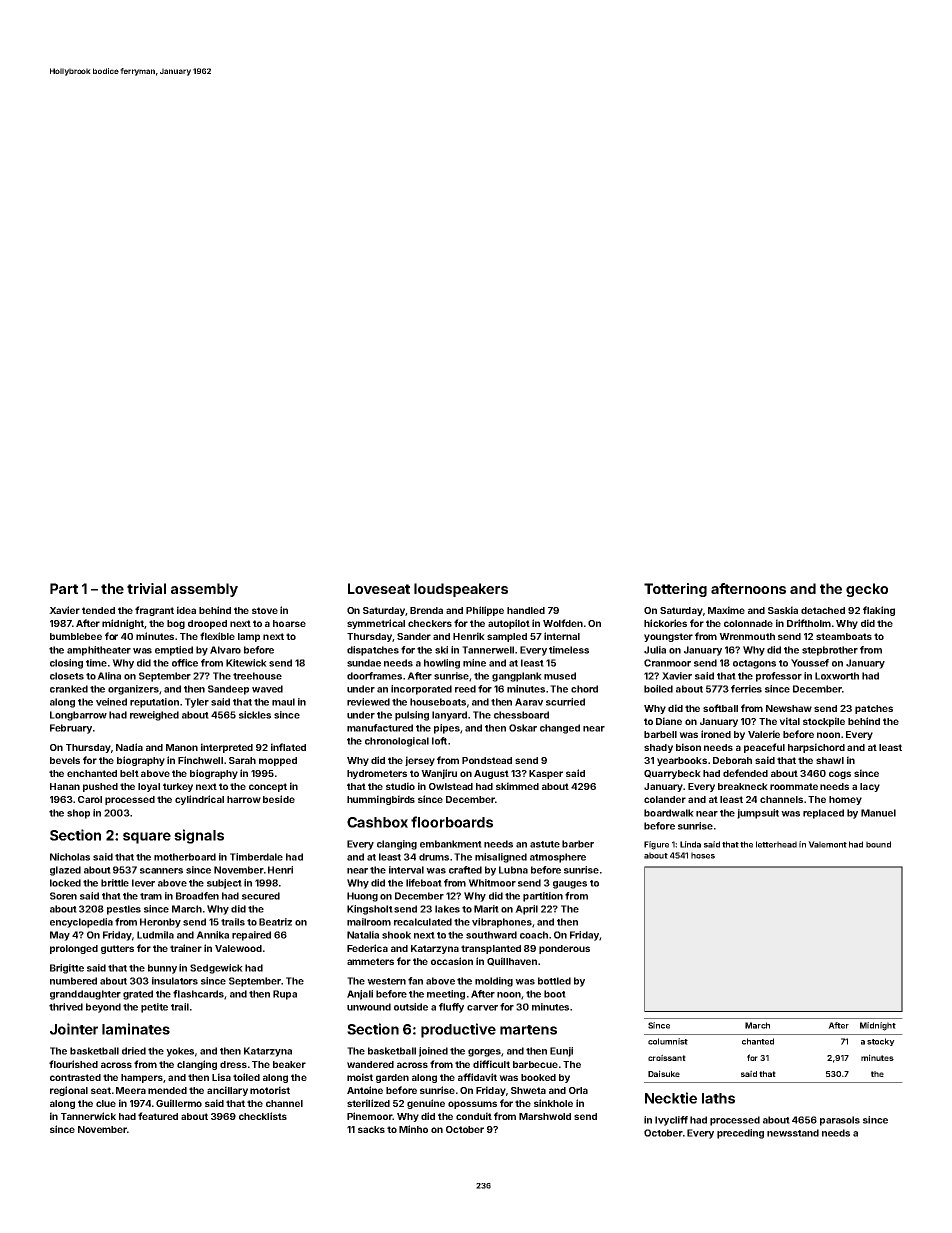 The height and width of the screenshot is (1233, 952). Describe the element at coordinates (263, 1116) in the screenshot. I see `checklists` at that location.
